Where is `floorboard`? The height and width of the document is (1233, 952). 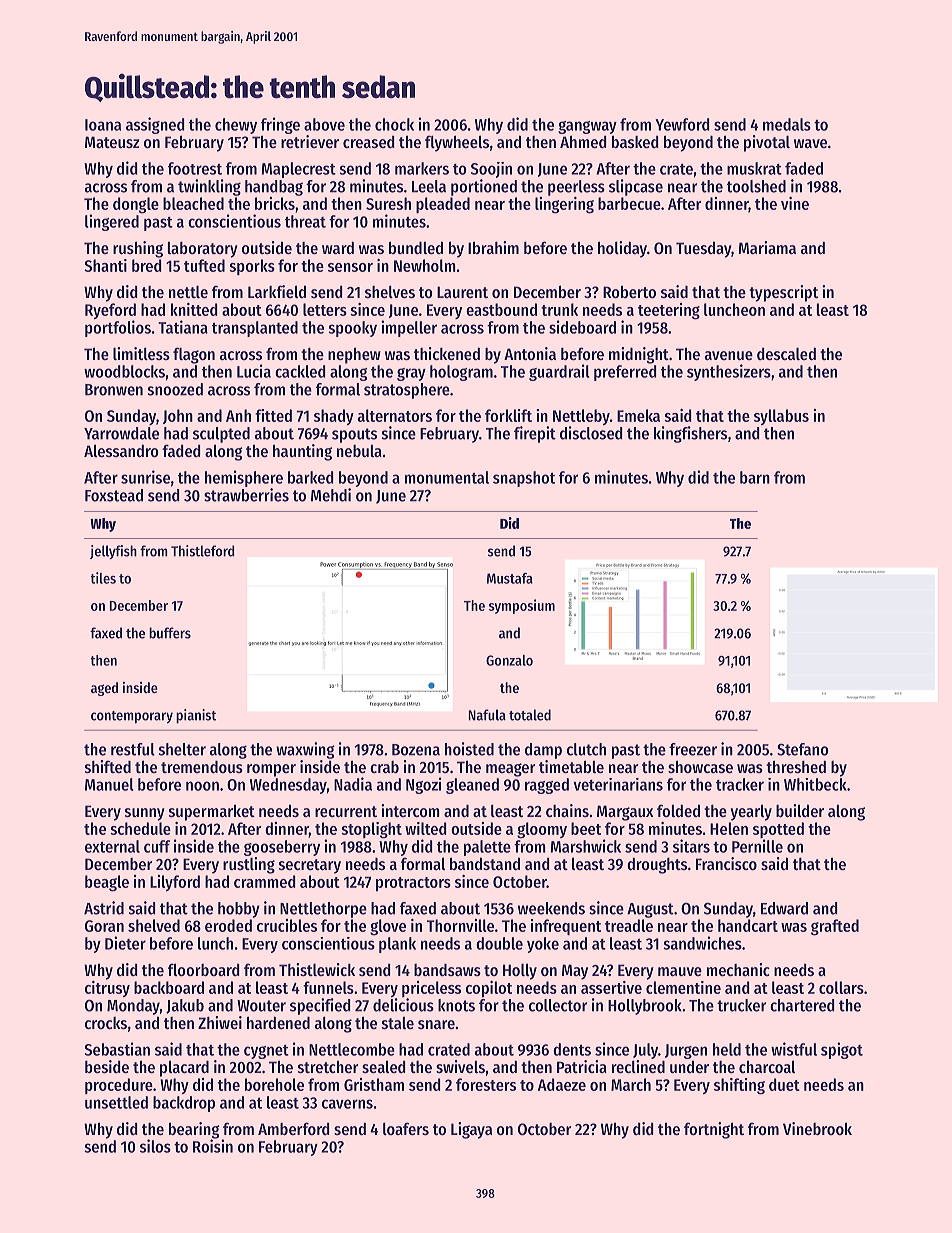
floorboard is located at coordinates (204, 969).
